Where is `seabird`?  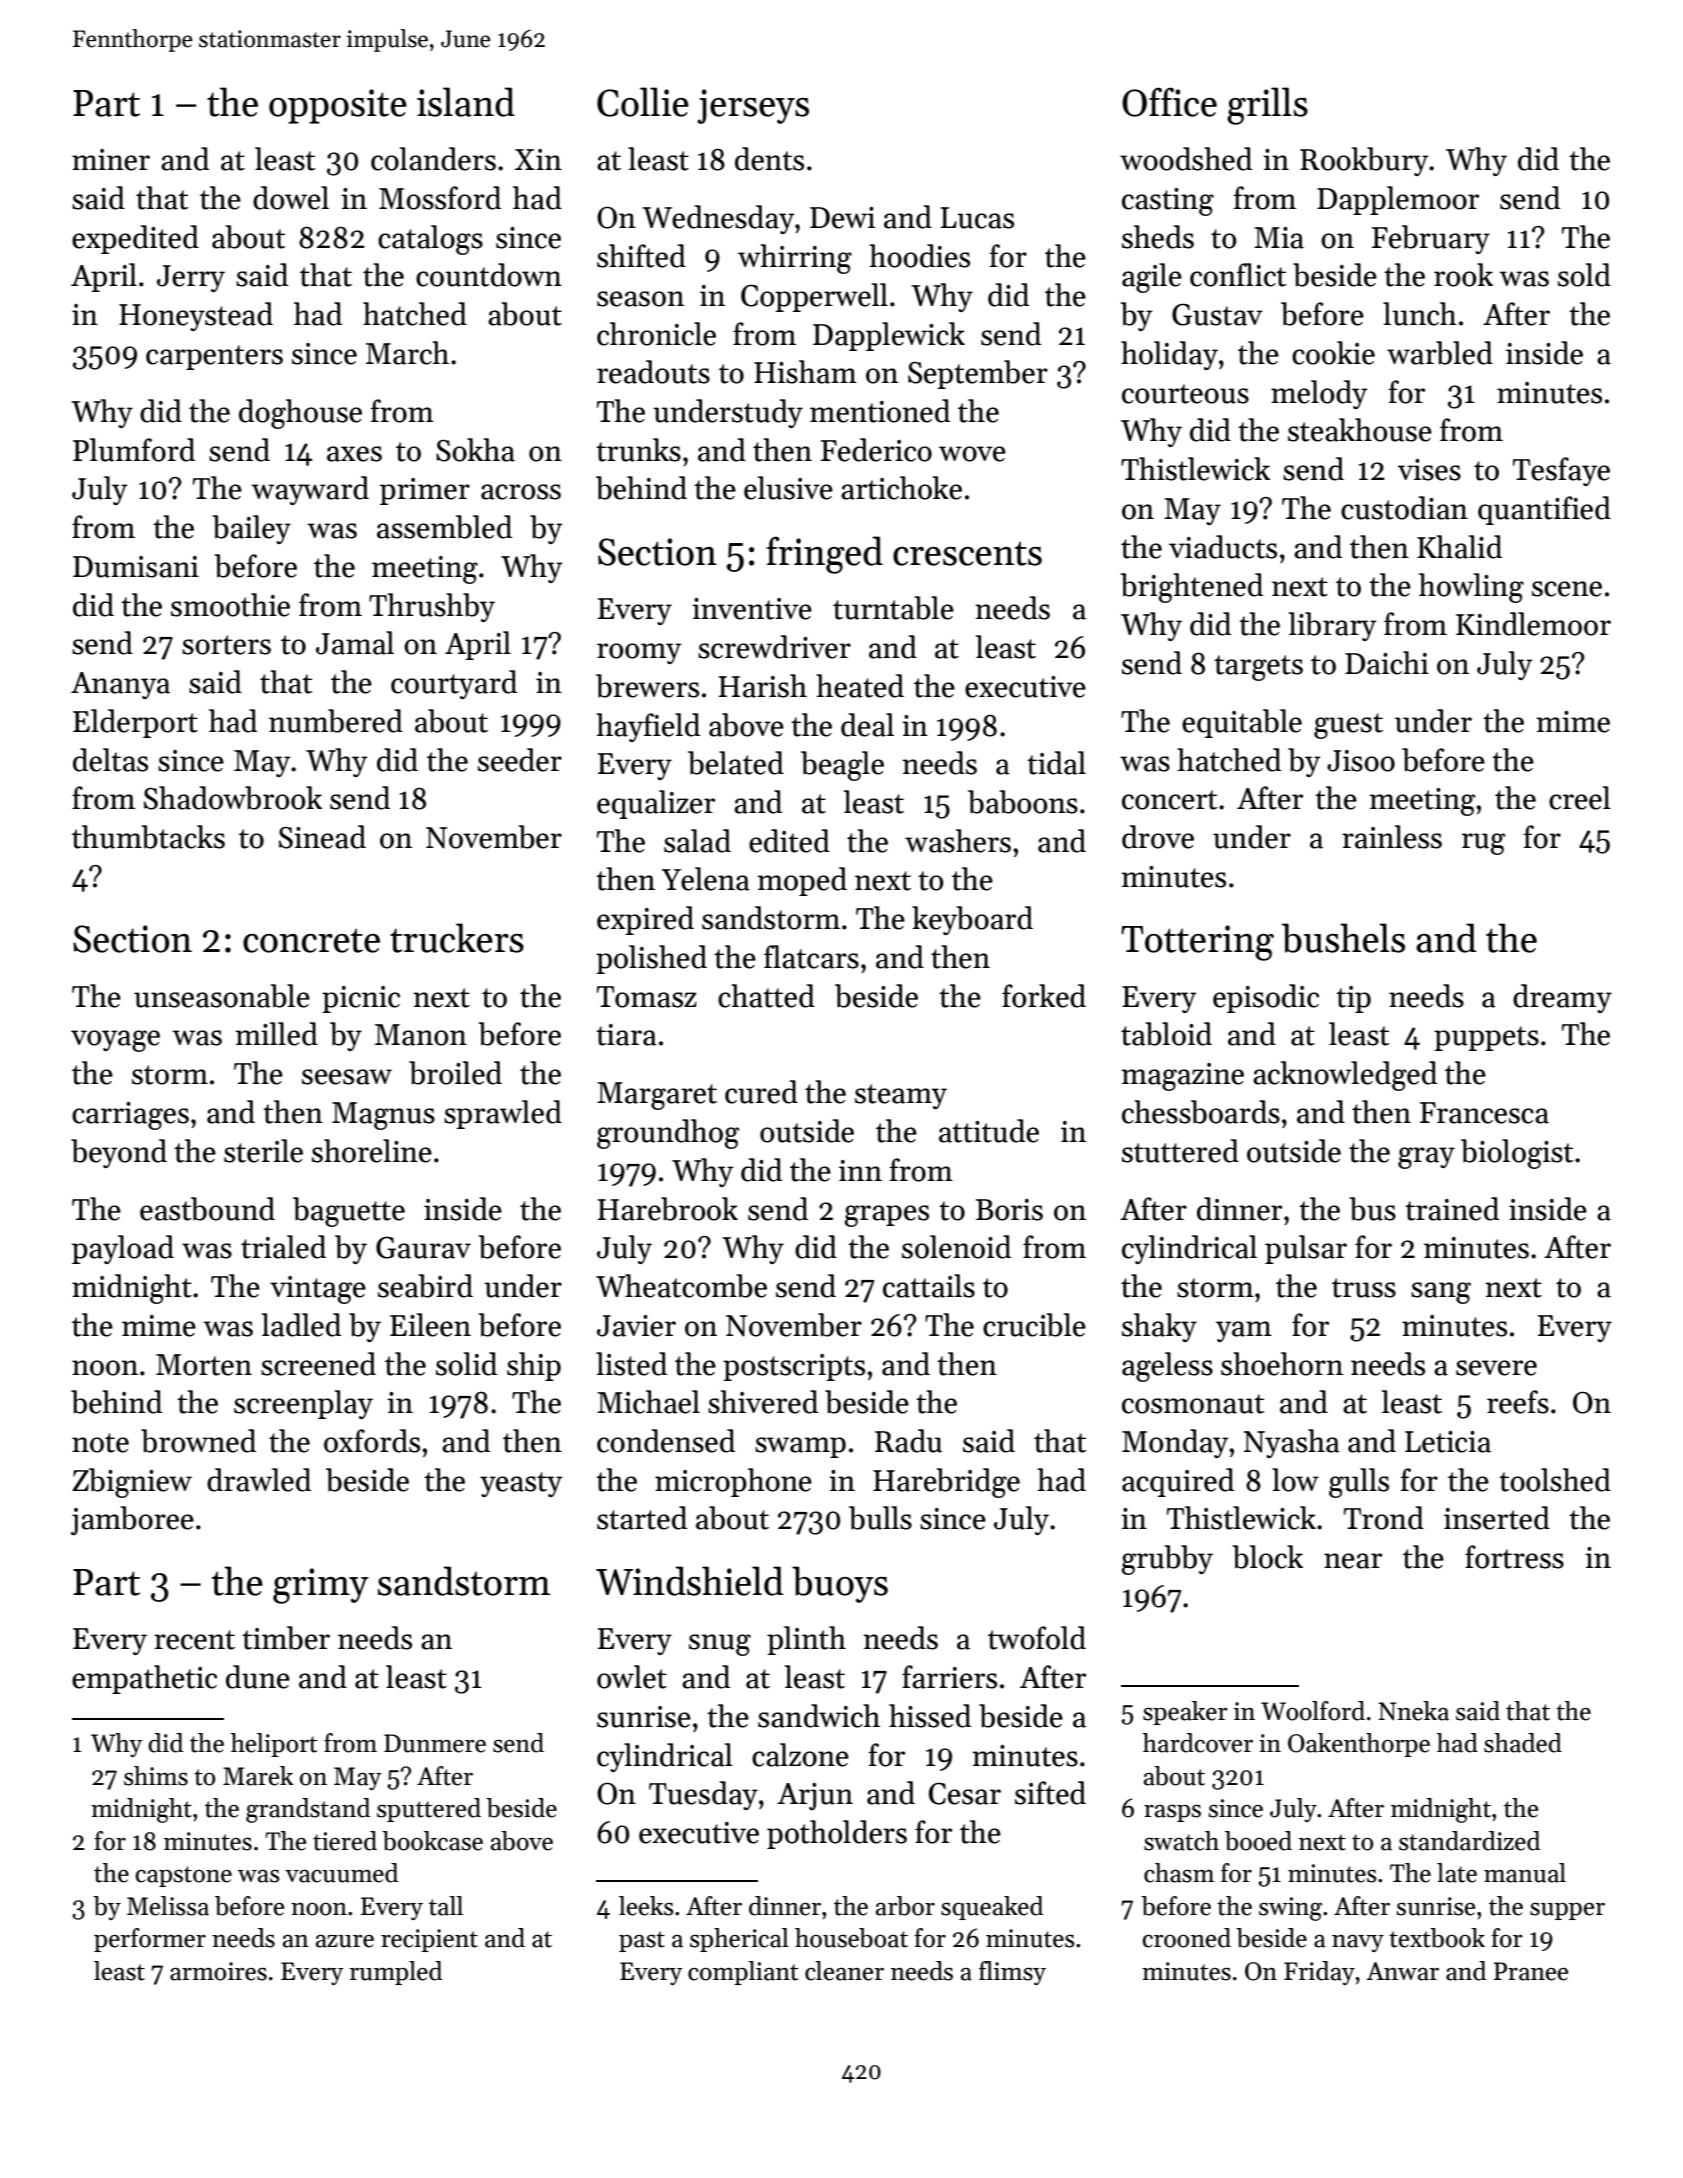
seabird is located at coordinates (425, 1286).
